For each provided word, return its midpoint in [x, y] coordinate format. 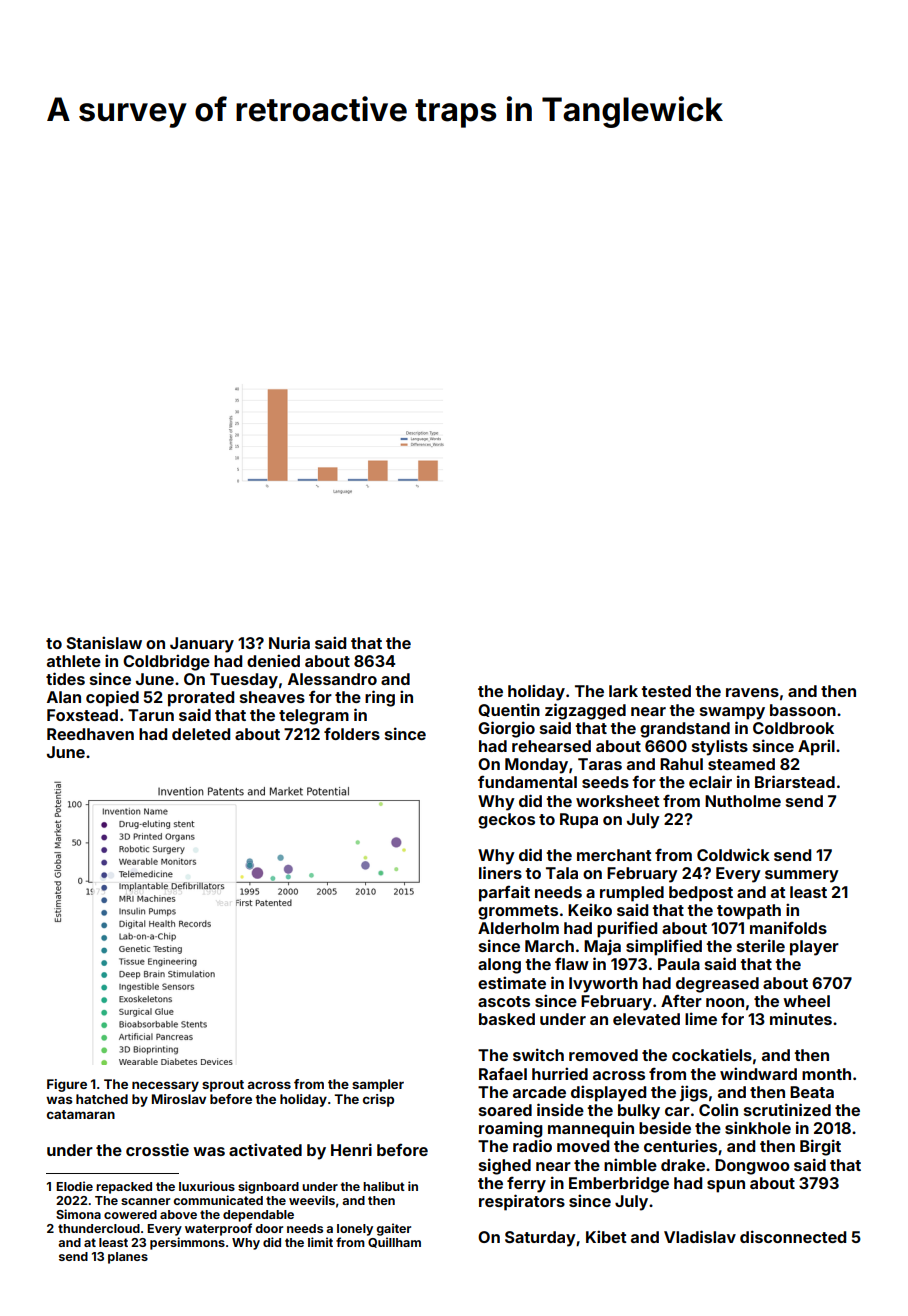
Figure [67, 1085]
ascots [504, 1001]
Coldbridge [166, 662]
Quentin [509, 710]
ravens [752, 692]
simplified [664, 947]
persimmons [187, 1243]
